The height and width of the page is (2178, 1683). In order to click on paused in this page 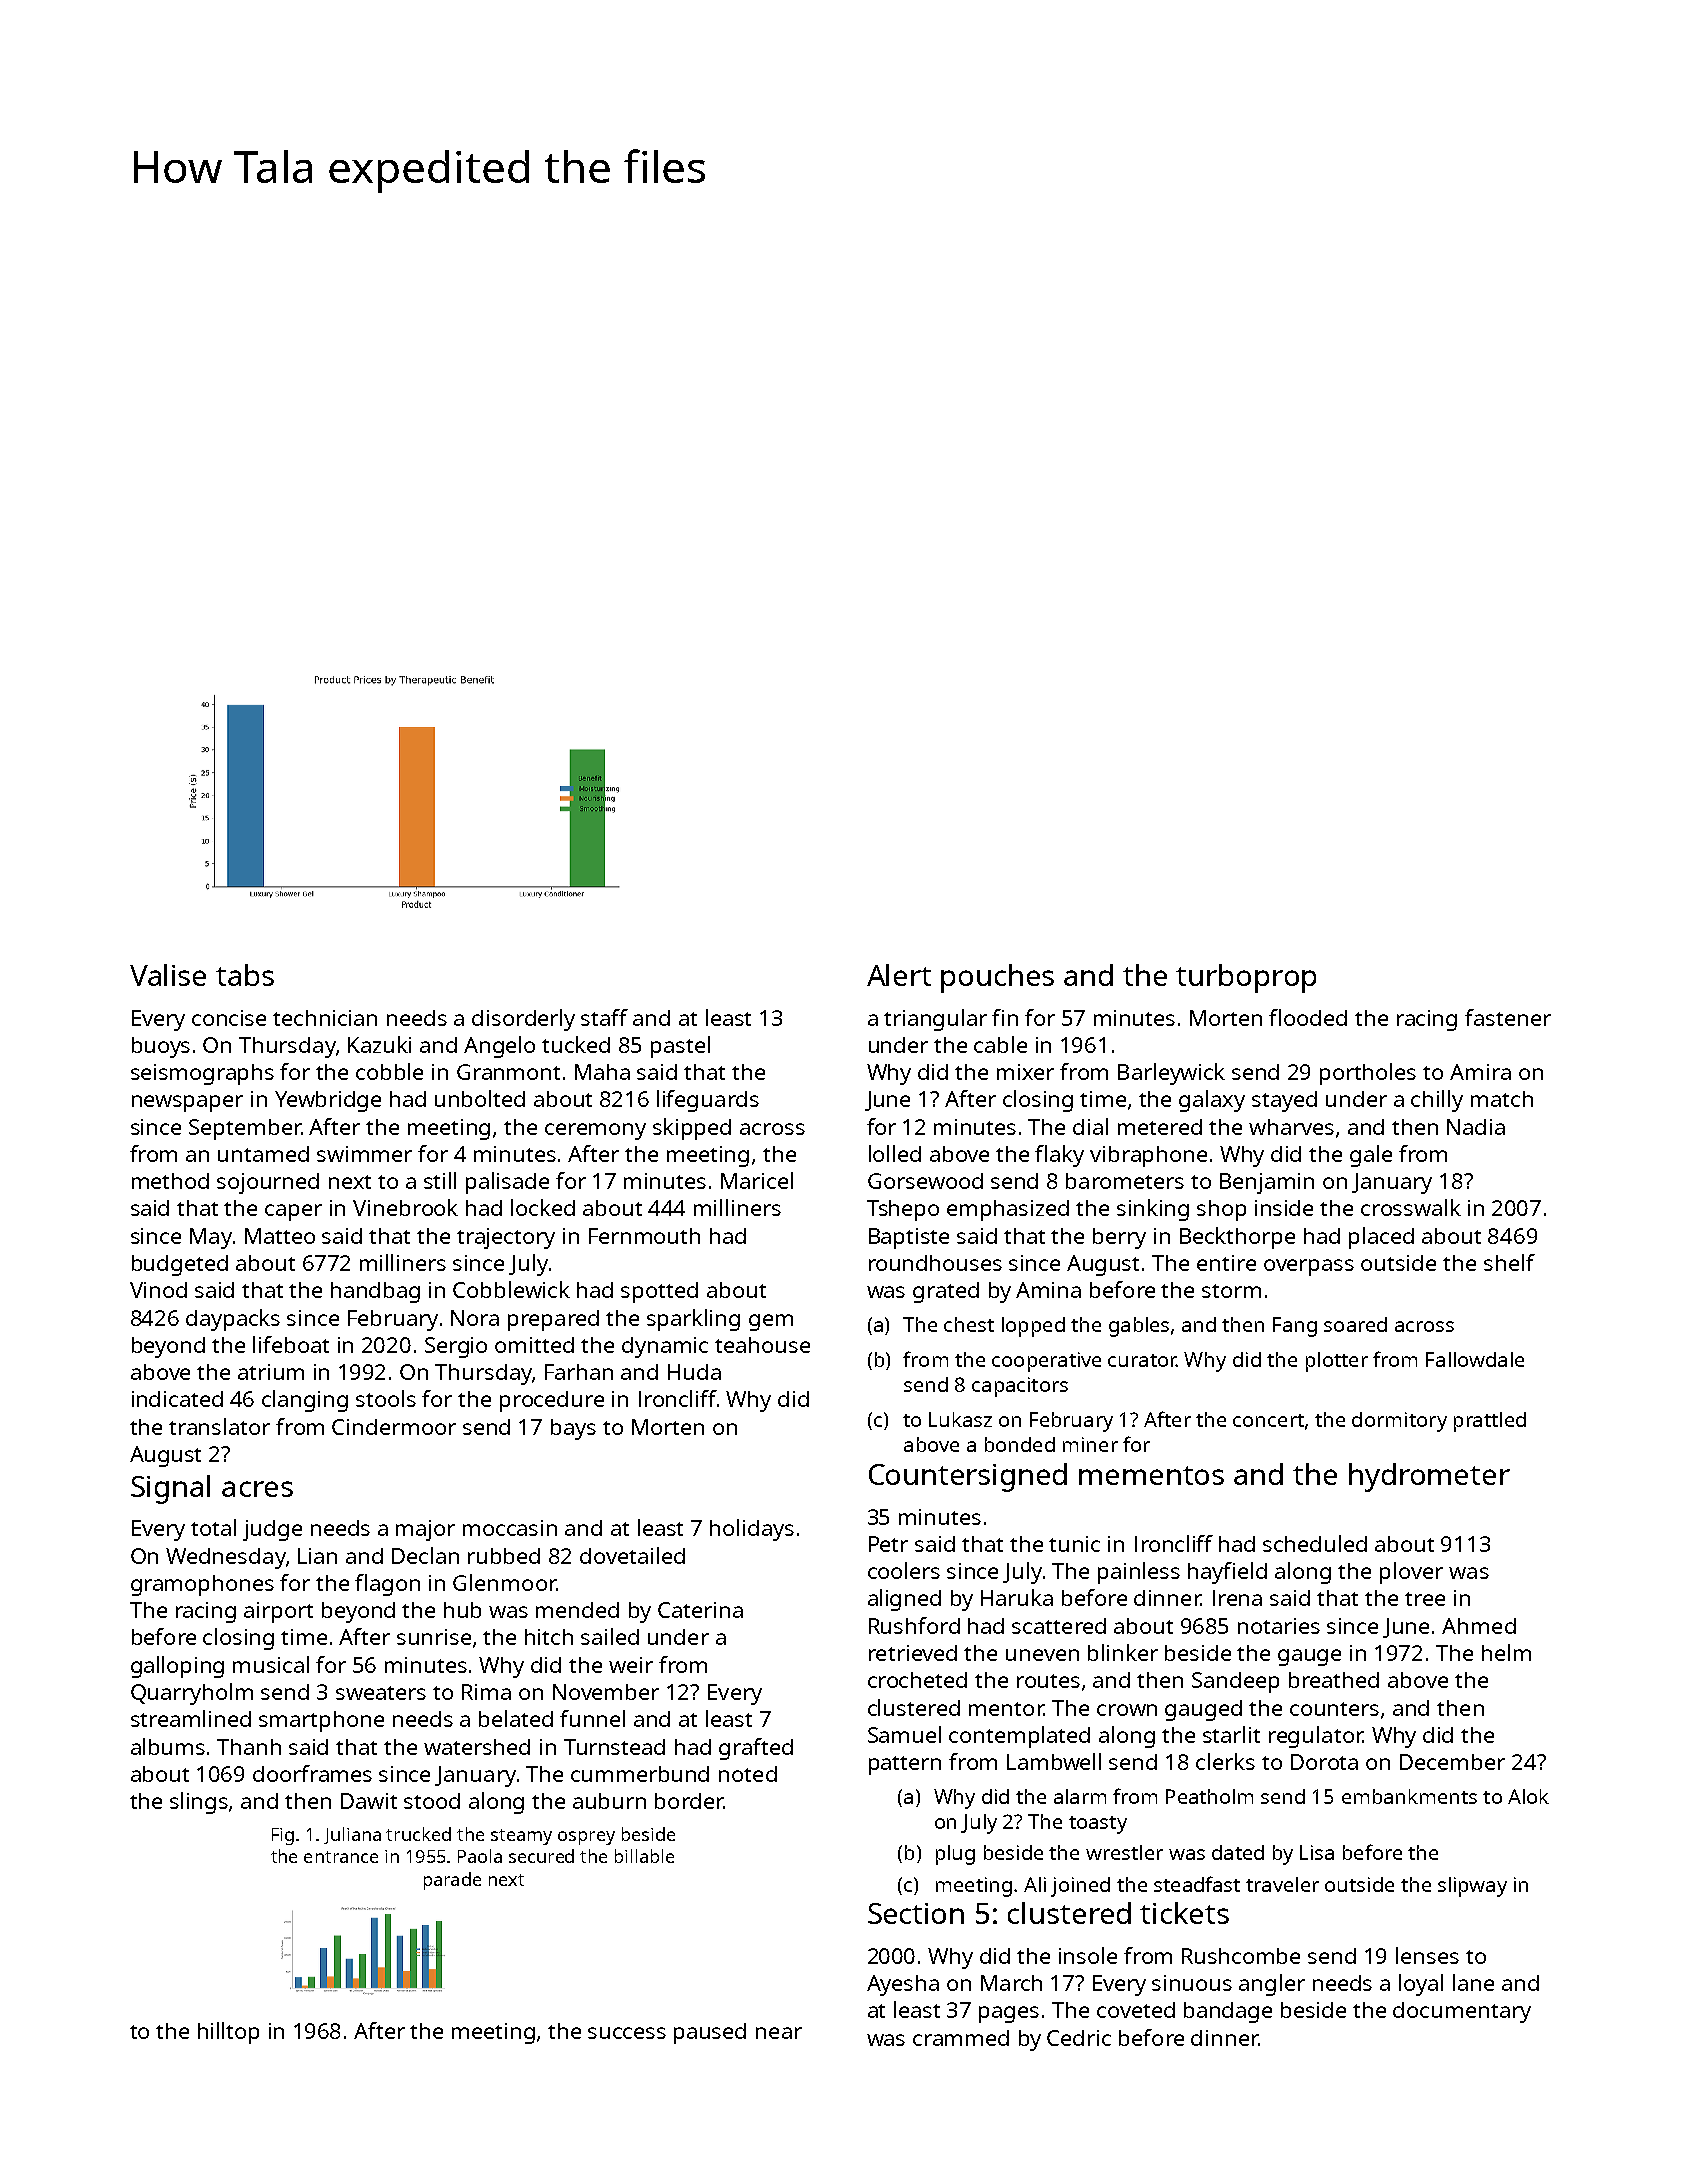, I will do `click(710, 2033)`.
